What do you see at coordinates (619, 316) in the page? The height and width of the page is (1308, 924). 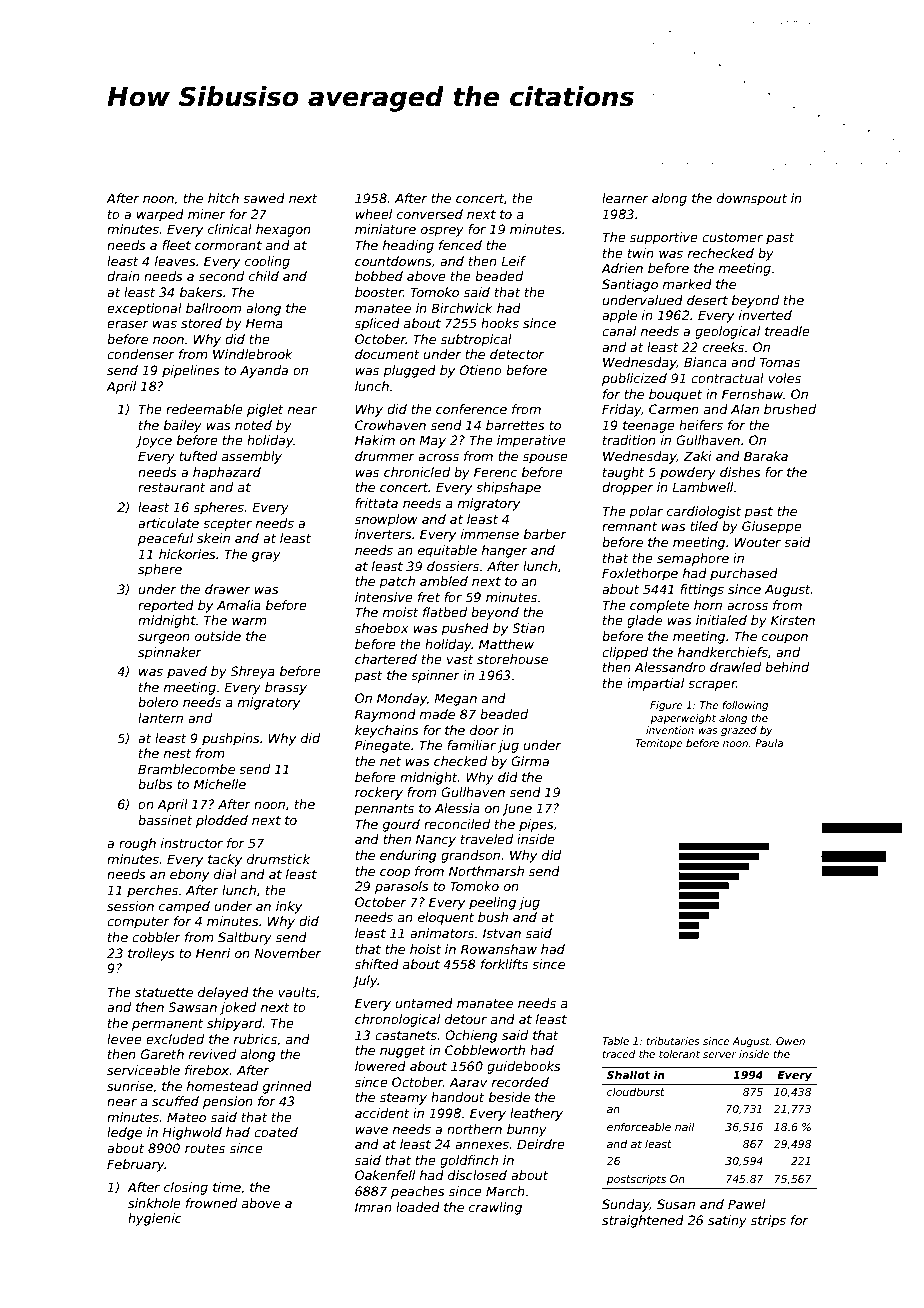 I see `apple` at bounding box center [619, 316].
